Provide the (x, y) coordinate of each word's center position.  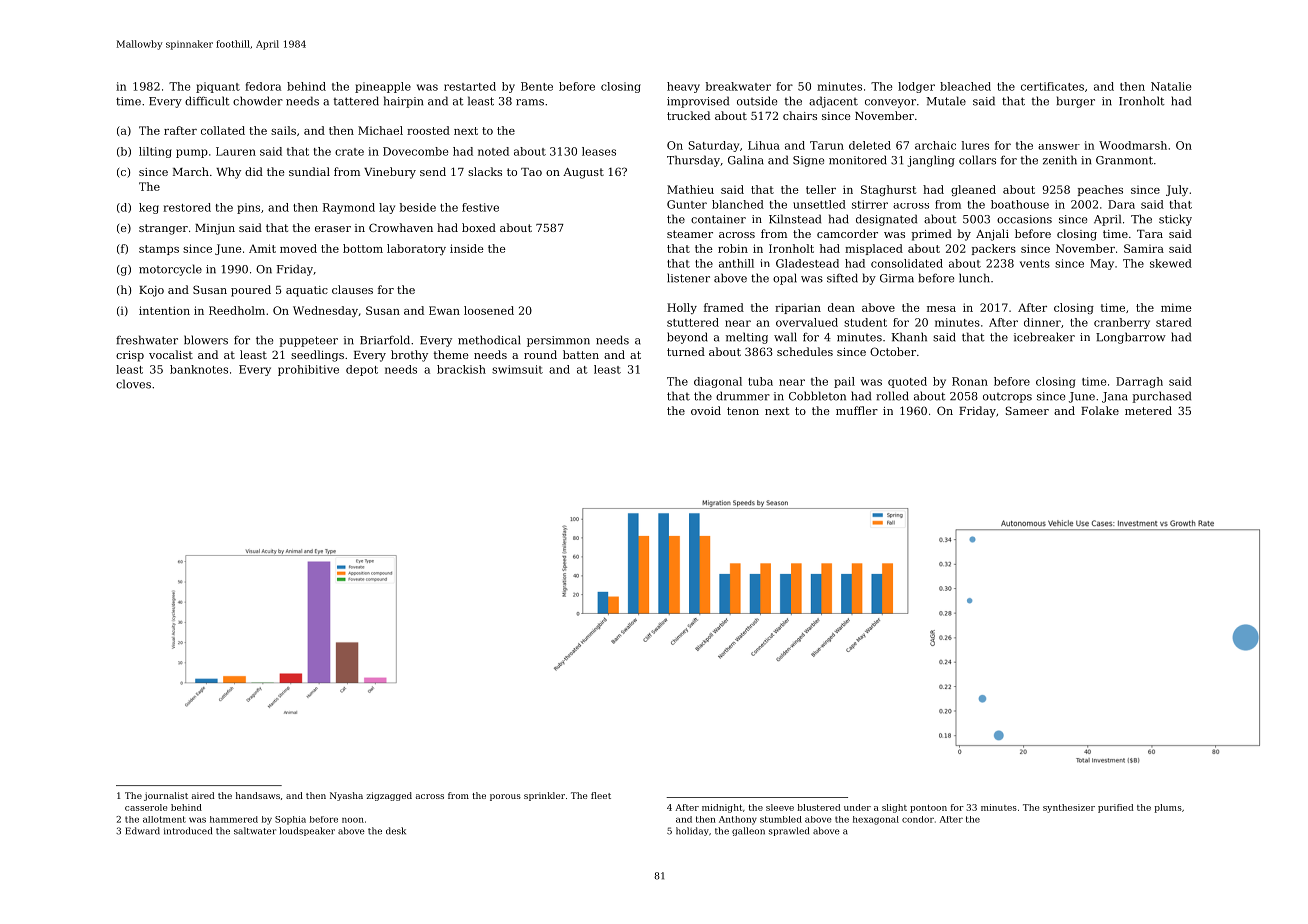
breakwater (738, 86)
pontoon (928, 808)
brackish (461, 369)
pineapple (383, 87)
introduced (188, 831)
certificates (1052, 86)
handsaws (258, 795)
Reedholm (237, 310)
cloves (133, 384)
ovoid (706, 410)
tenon (743, 411)
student (865, 322)
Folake (1100, 410)
